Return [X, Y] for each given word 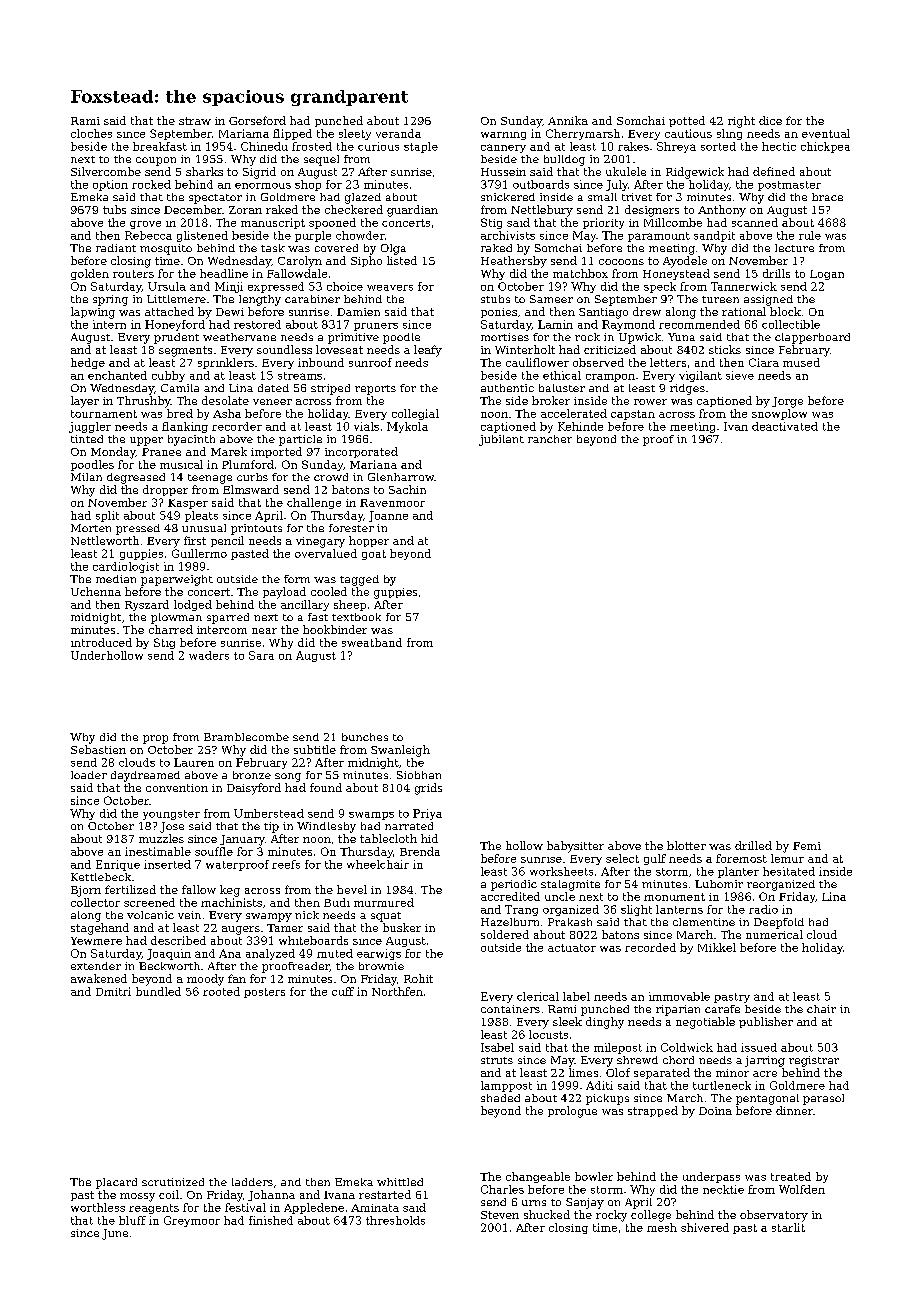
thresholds [395, 1220]
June [115, 1234]
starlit [788, 1227]
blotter [686, 845]
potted [687, 121]
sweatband [372, 642]
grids [428, 789]
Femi [807, 846]
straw [195, 121]
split [107, 516]
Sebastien [98, 749]
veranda [398, 133]
